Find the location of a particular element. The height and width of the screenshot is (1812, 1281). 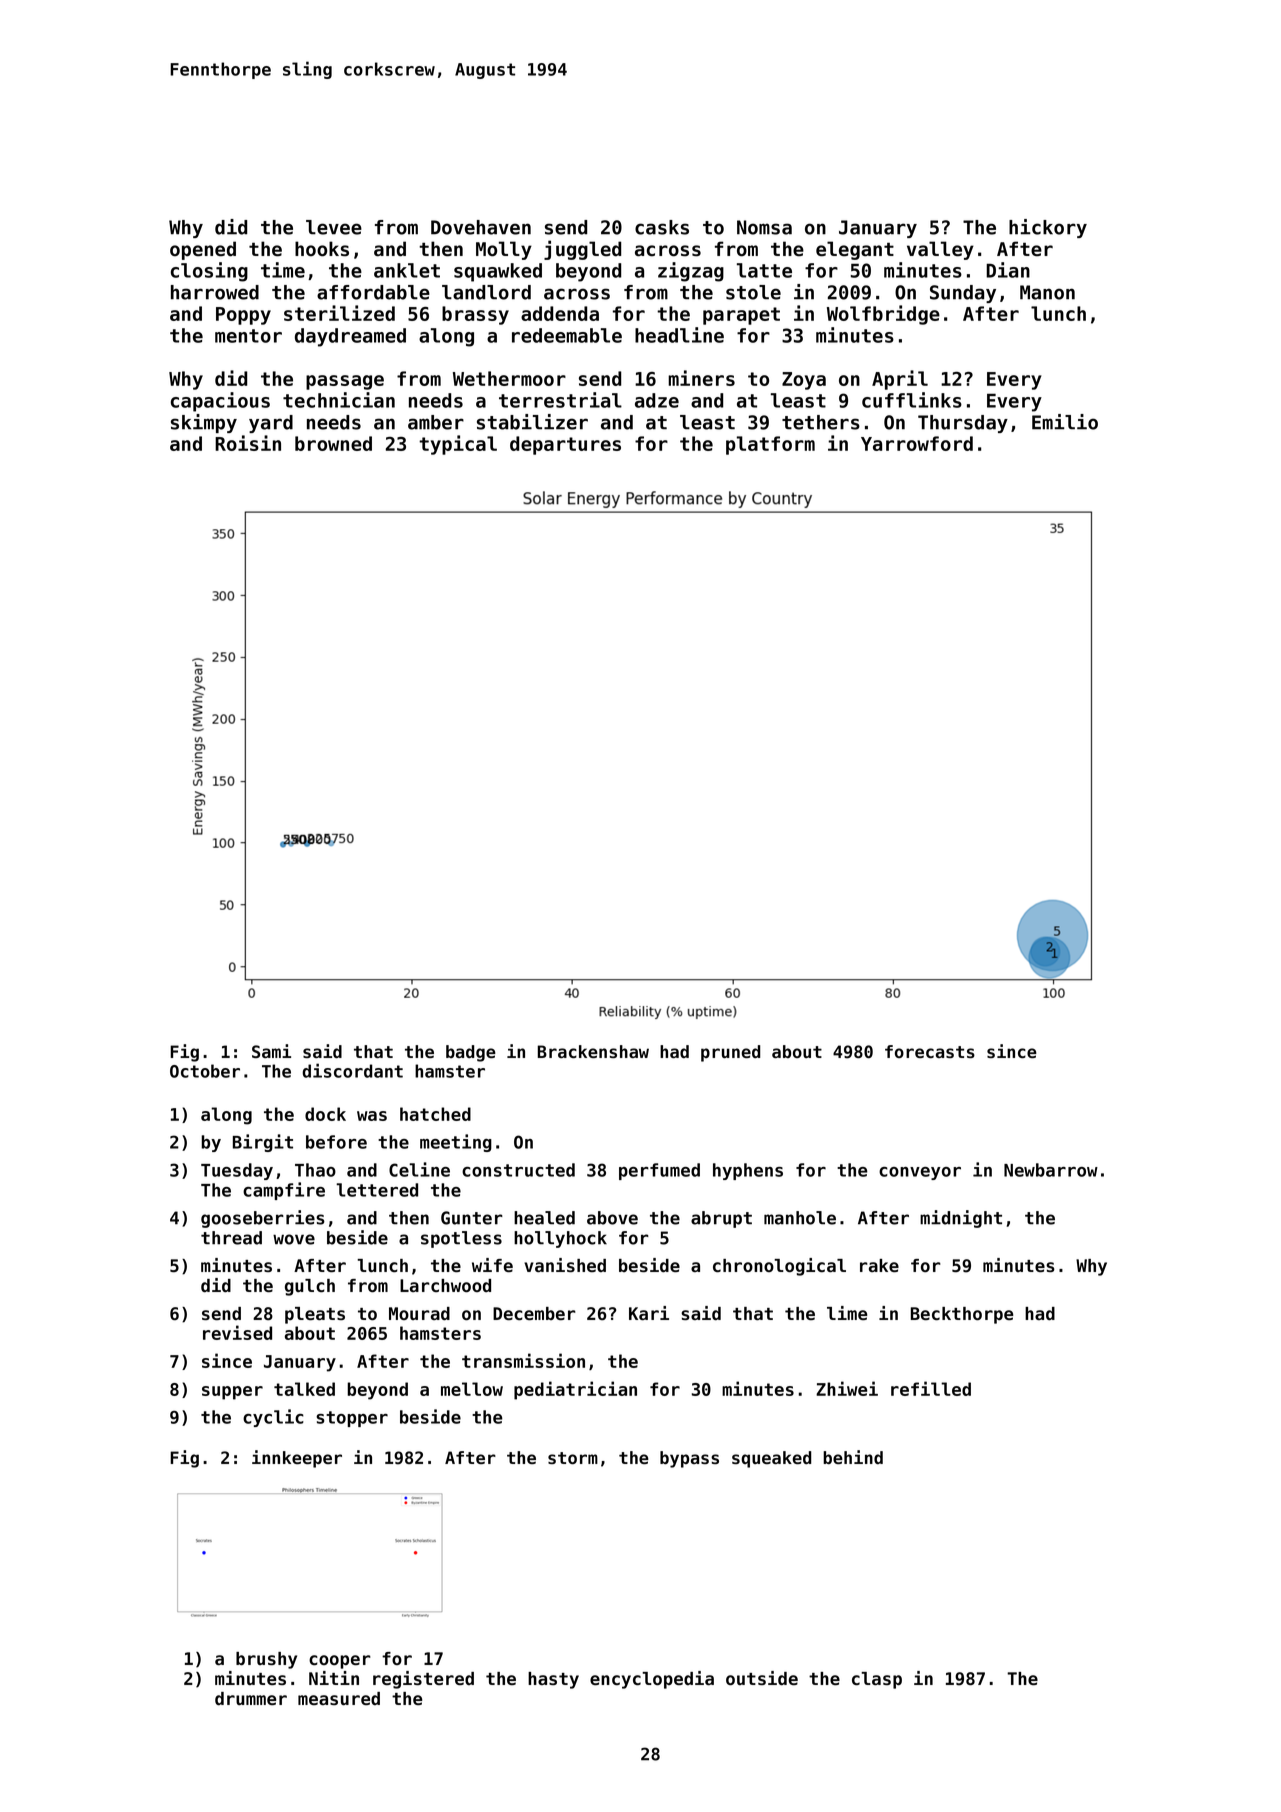

Emilio is located at coordinates (1065, 422).
